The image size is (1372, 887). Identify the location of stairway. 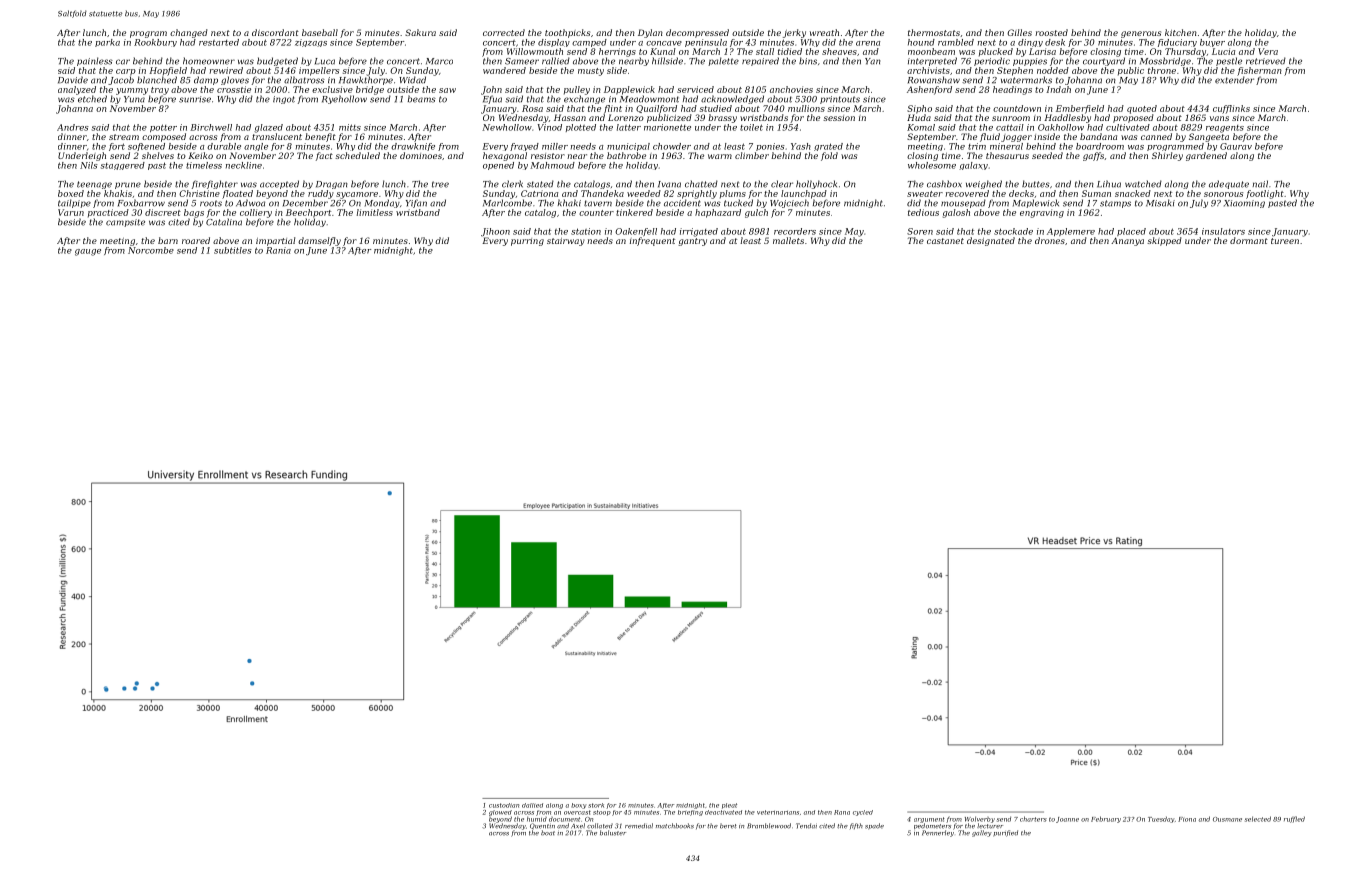
(566, 242).
